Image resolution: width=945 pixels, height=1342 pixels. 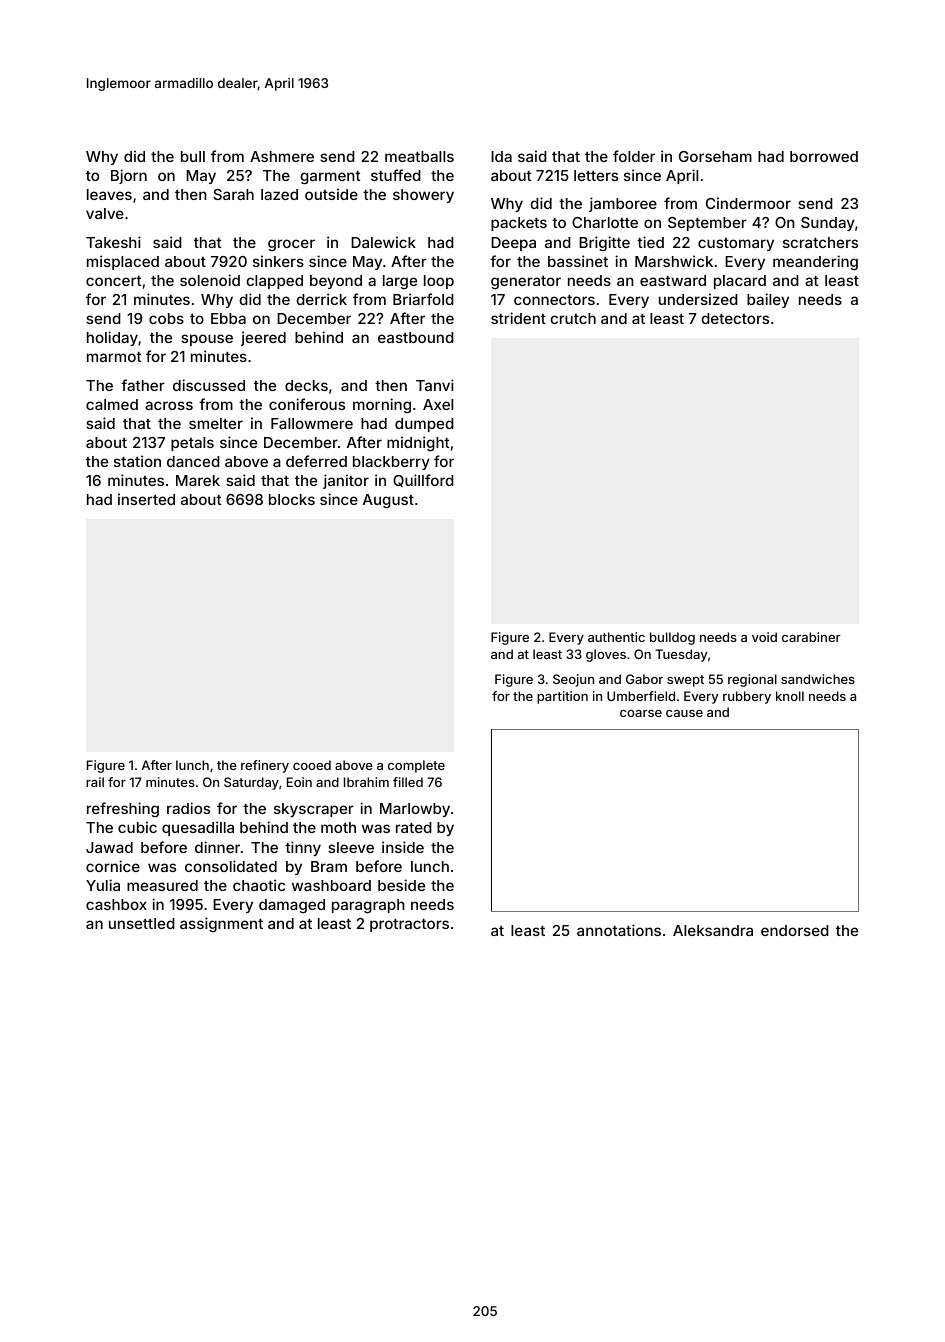 I want to click on skyscraper, so click(x=314, y=810).
